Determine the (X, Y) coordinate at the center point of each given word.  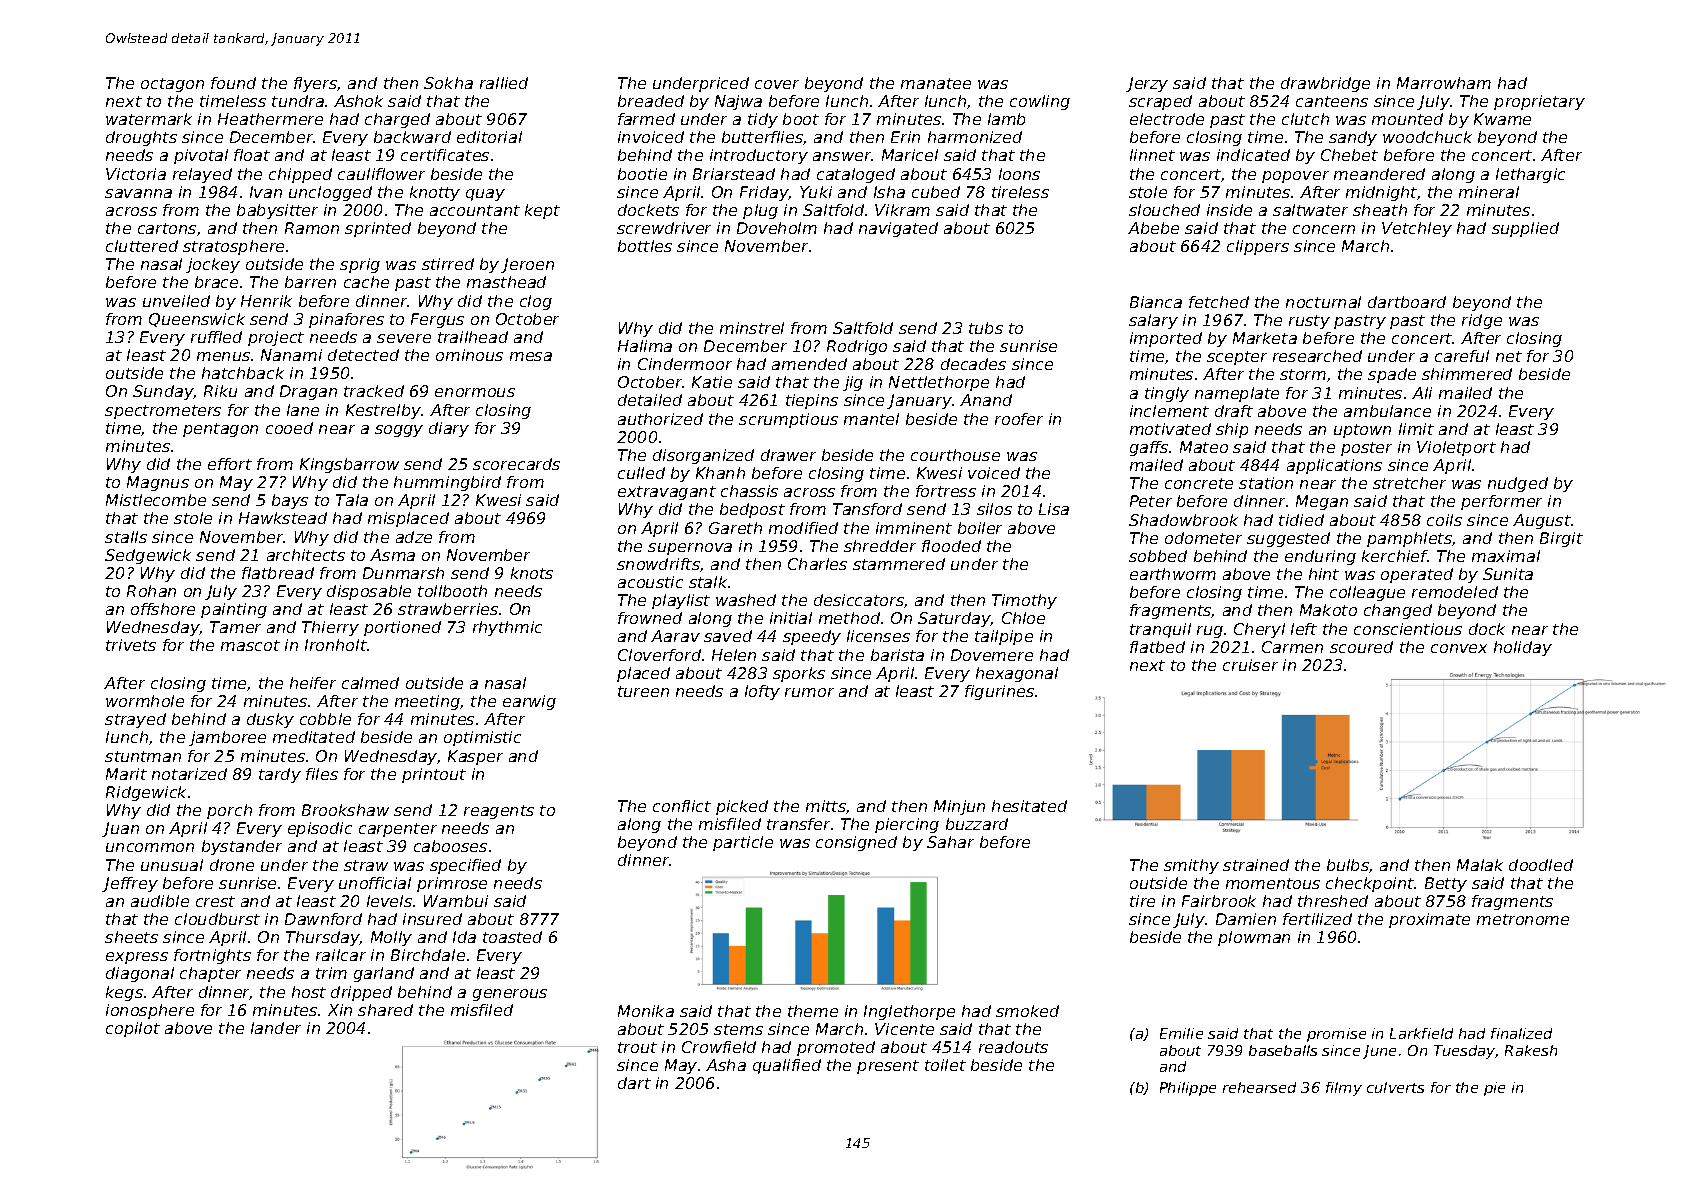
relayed (202, 175)
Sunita (1508, 574)
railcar (341, 955)
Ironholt (336, 645)
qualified (787, 1066)
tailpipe (1004, 637)
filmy (1344, 1089)
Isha (889, 192)
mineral (1489, 192)
